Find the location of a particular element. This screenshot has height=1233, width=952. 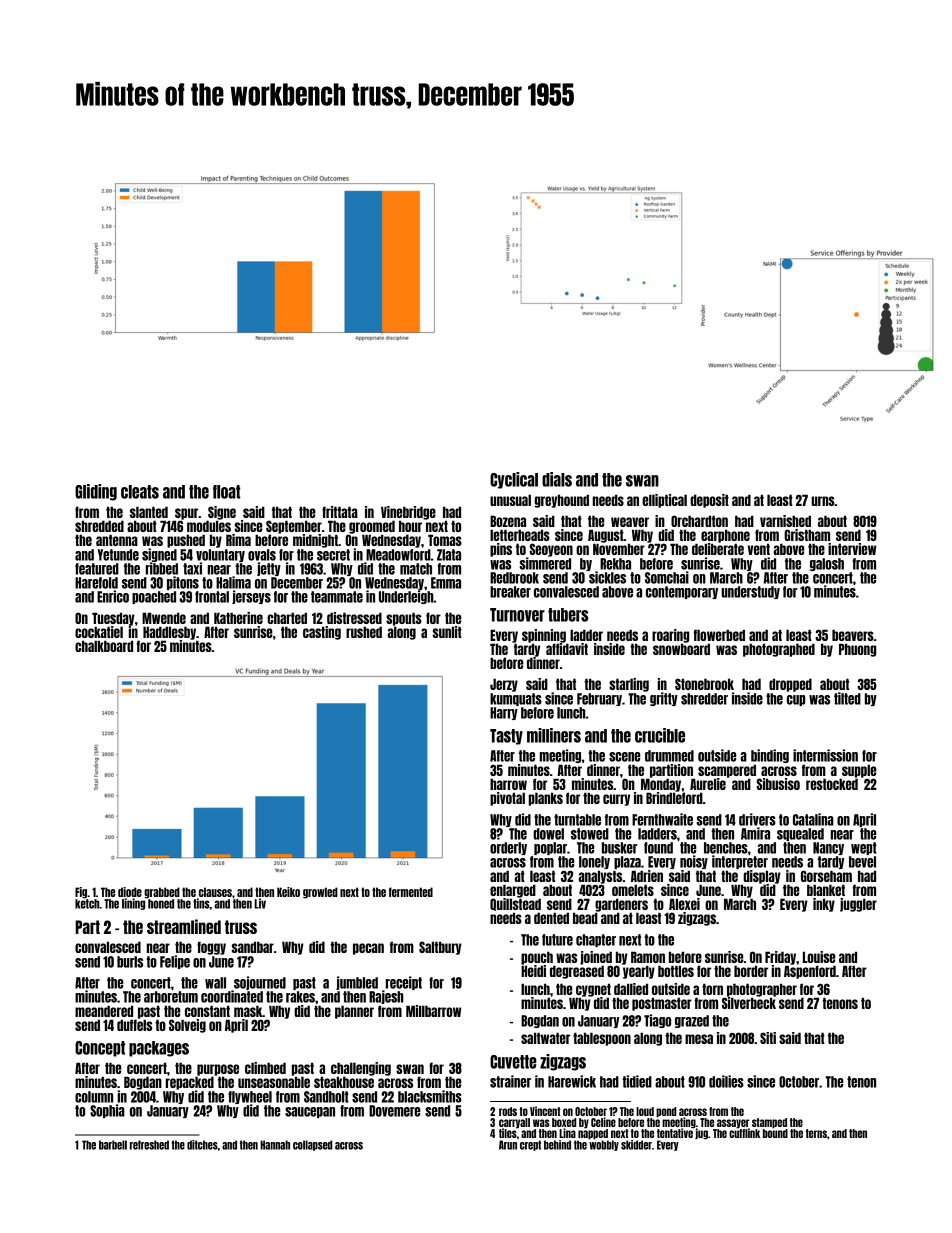

urns is located at coordinates (823, 501).
